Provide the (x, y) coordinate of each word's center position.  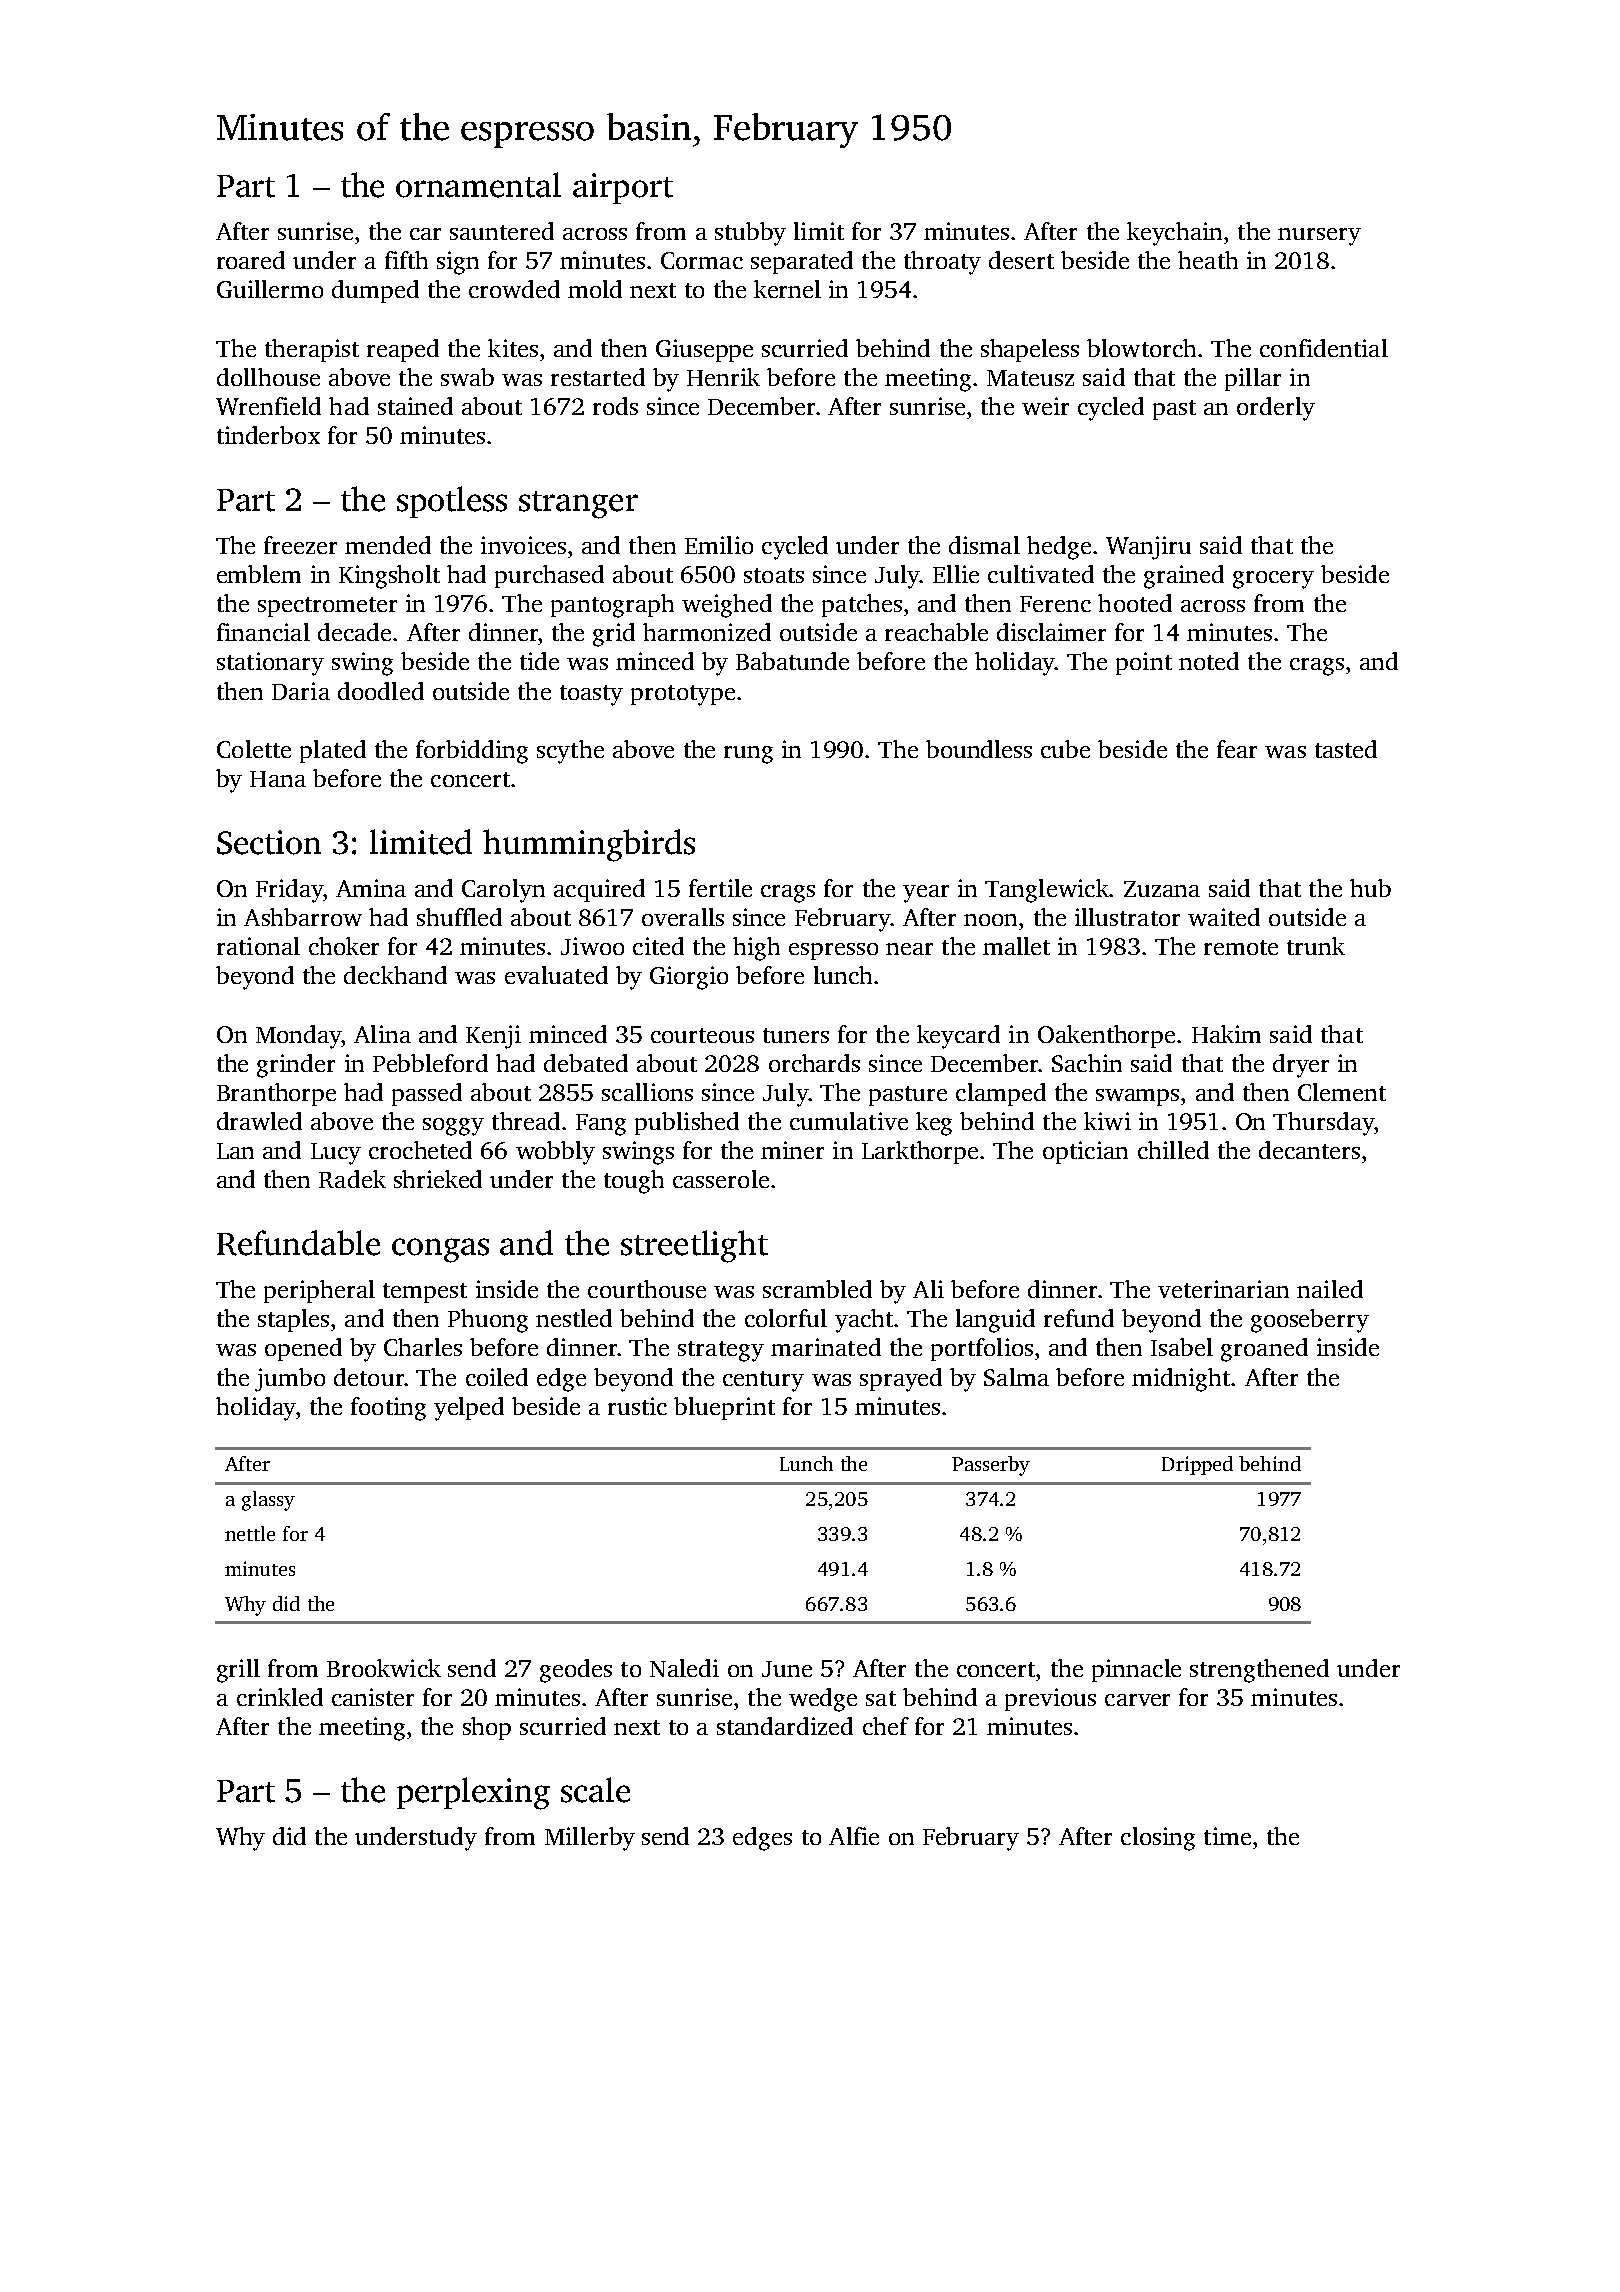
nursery (1319, 237)
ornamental (478, 185)
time (1227, 1836)
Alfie (854, 1836)
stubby (750, 234)
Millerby (590, 1839)
